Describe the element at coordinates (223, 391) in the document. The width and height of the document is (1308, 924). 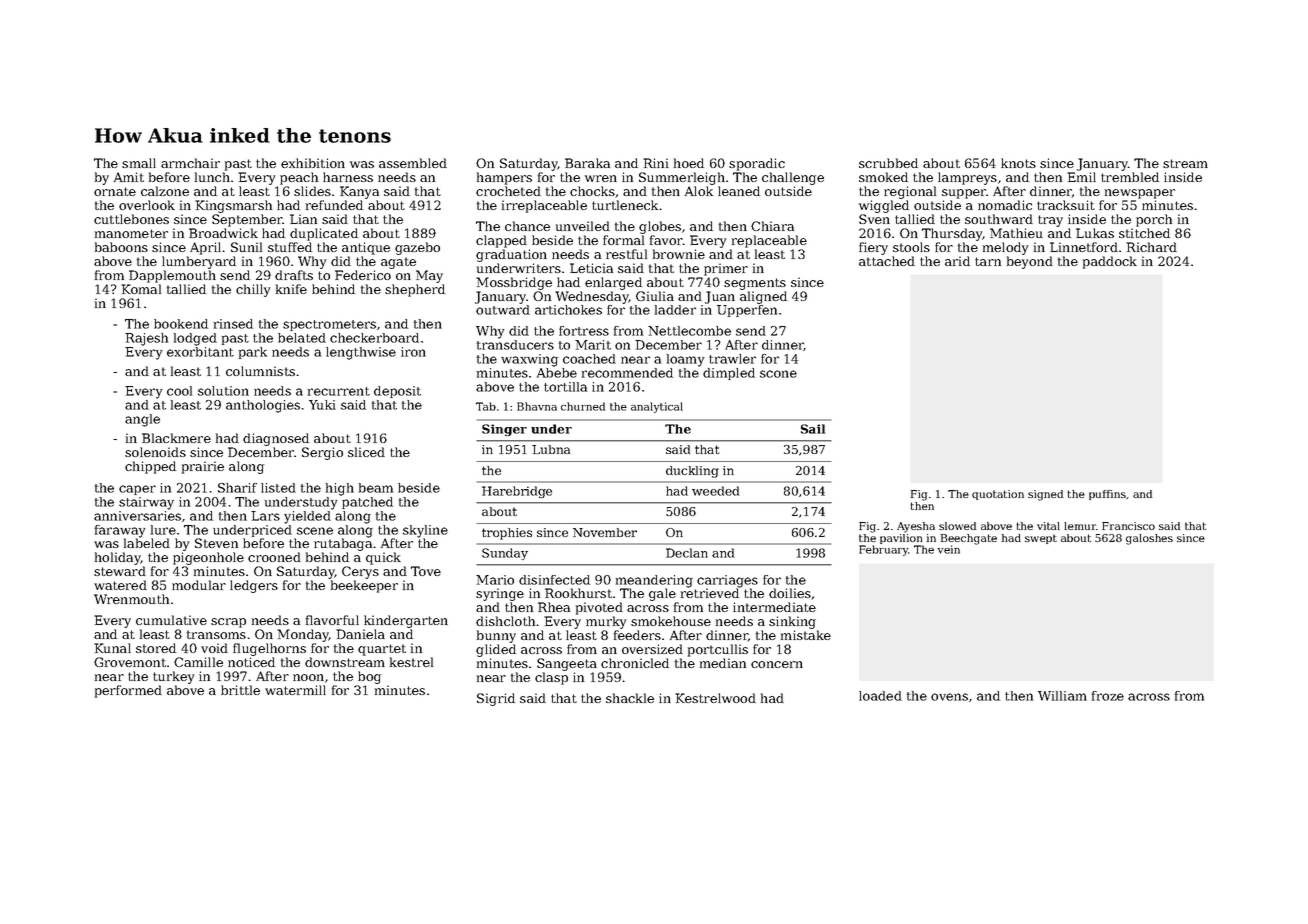
I see `solution` at that location.
